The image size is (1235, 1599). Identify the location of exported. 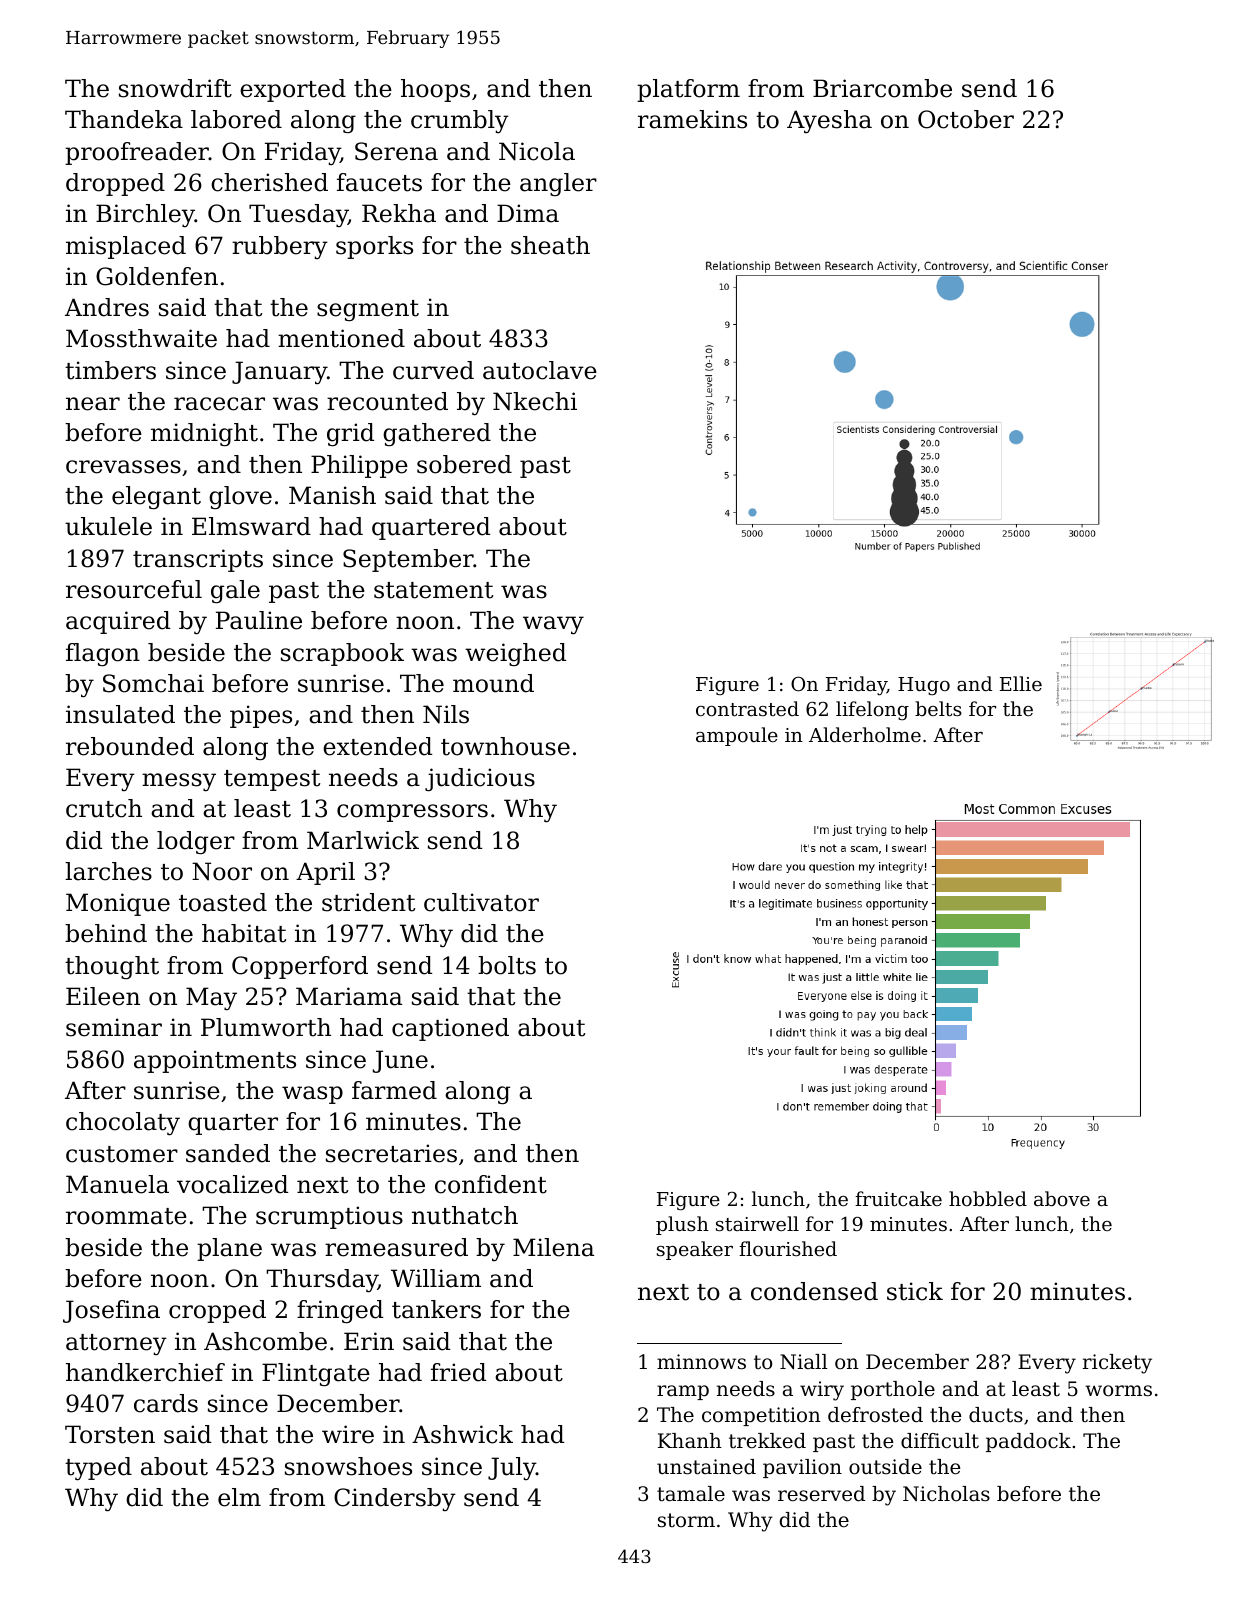
(293, 90).
